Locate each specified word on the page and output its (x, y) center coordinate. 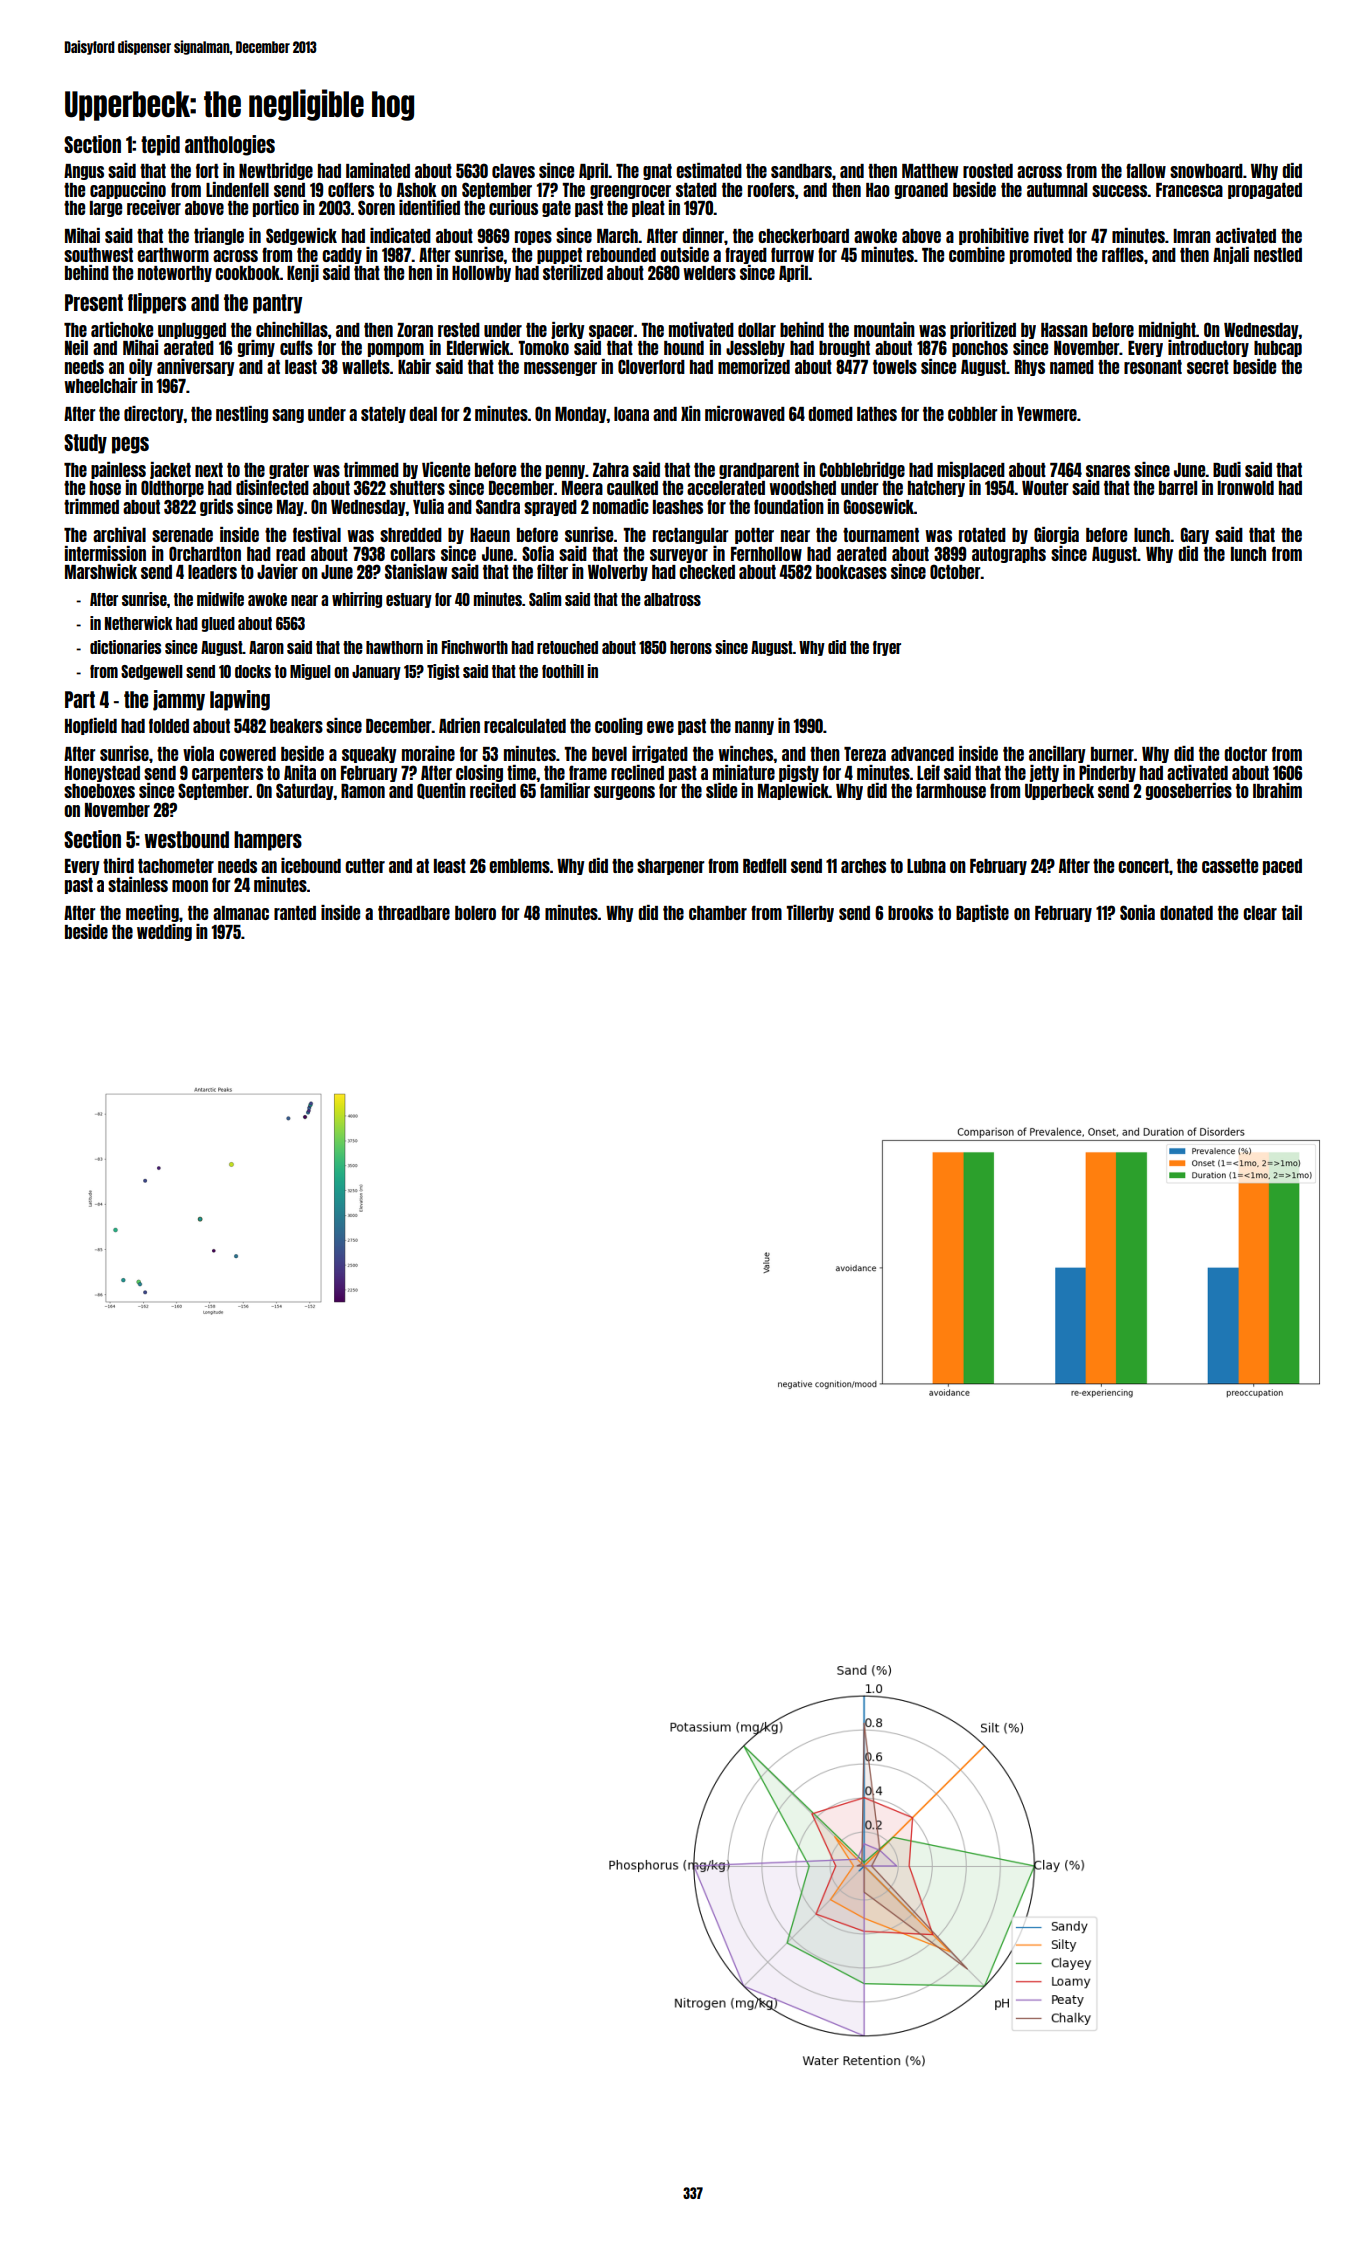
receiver (154, 207)
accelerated (726, 488)
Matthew (930, 171)
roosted (988, 171)
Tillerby (810, 913)
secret (1208, 367)
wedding (164, 932)
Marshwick (101, 571)
